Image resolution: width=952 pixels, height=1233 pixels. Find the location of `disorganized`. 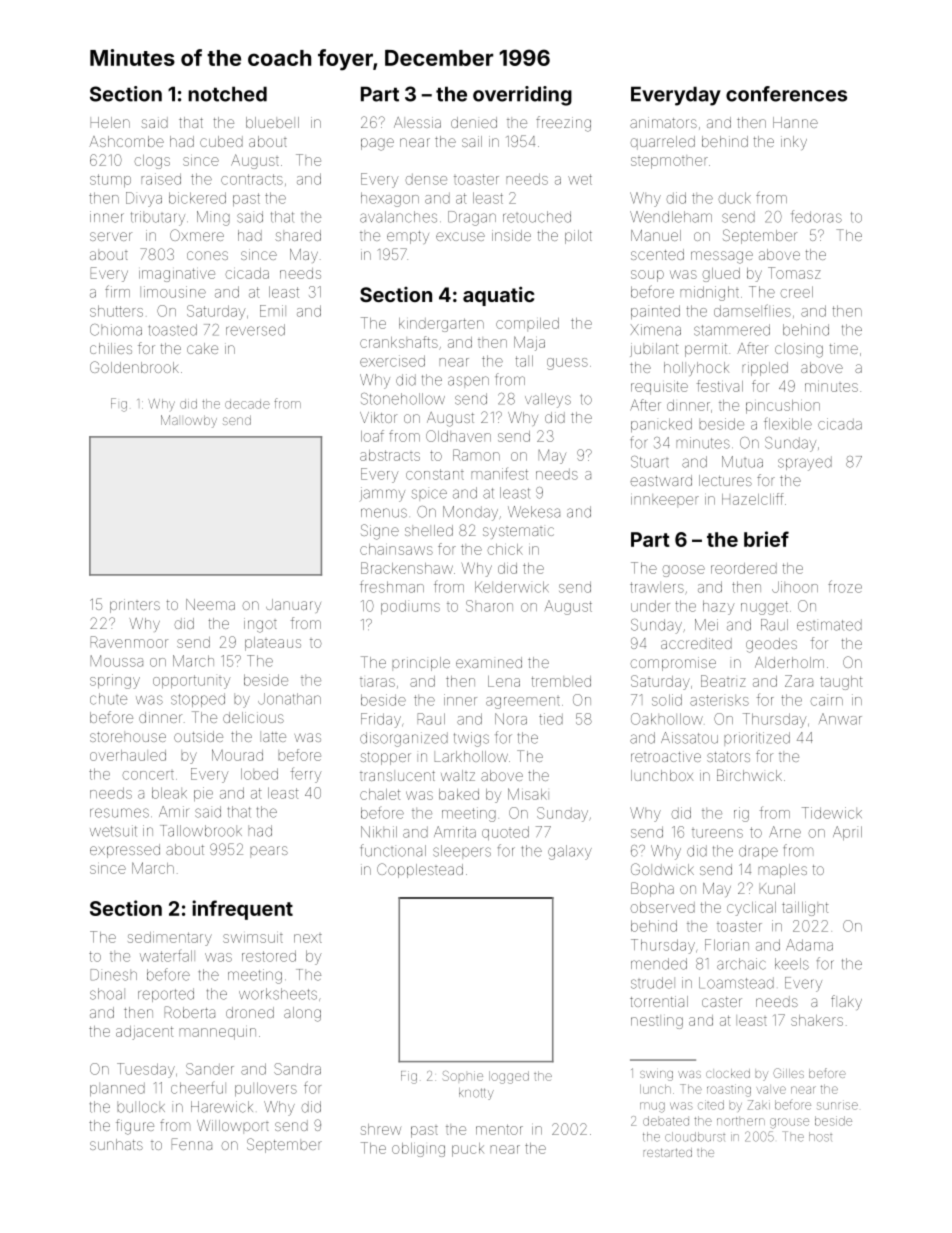

disorganized is located at coordinates (404, 739).
